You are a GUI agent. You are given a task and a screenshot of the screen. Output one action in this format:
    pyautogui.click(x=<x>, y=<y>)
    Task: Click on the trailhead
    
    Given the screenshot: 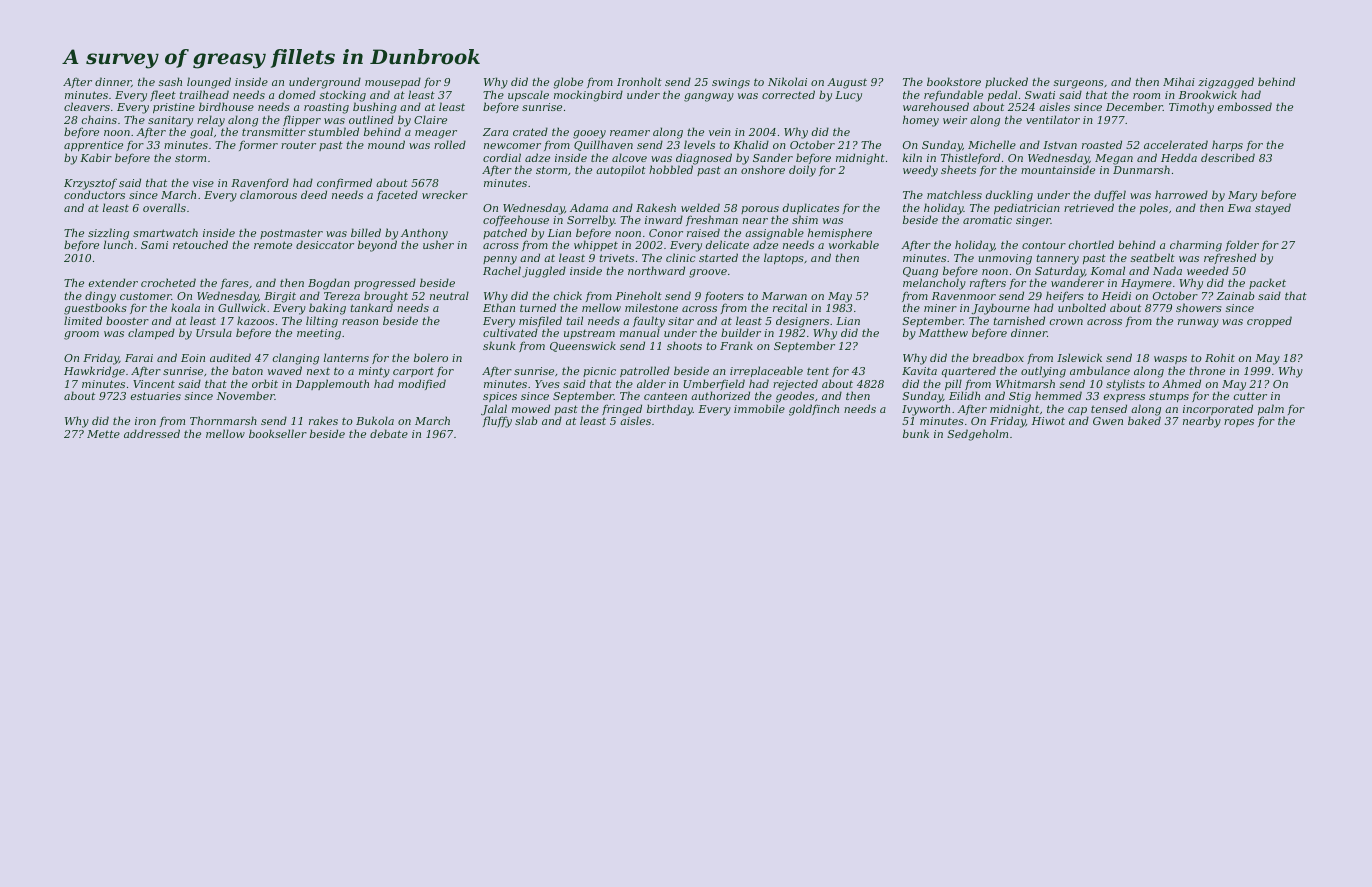 What is the action you would take?
    pyautogui.click(x=204, y=94)
